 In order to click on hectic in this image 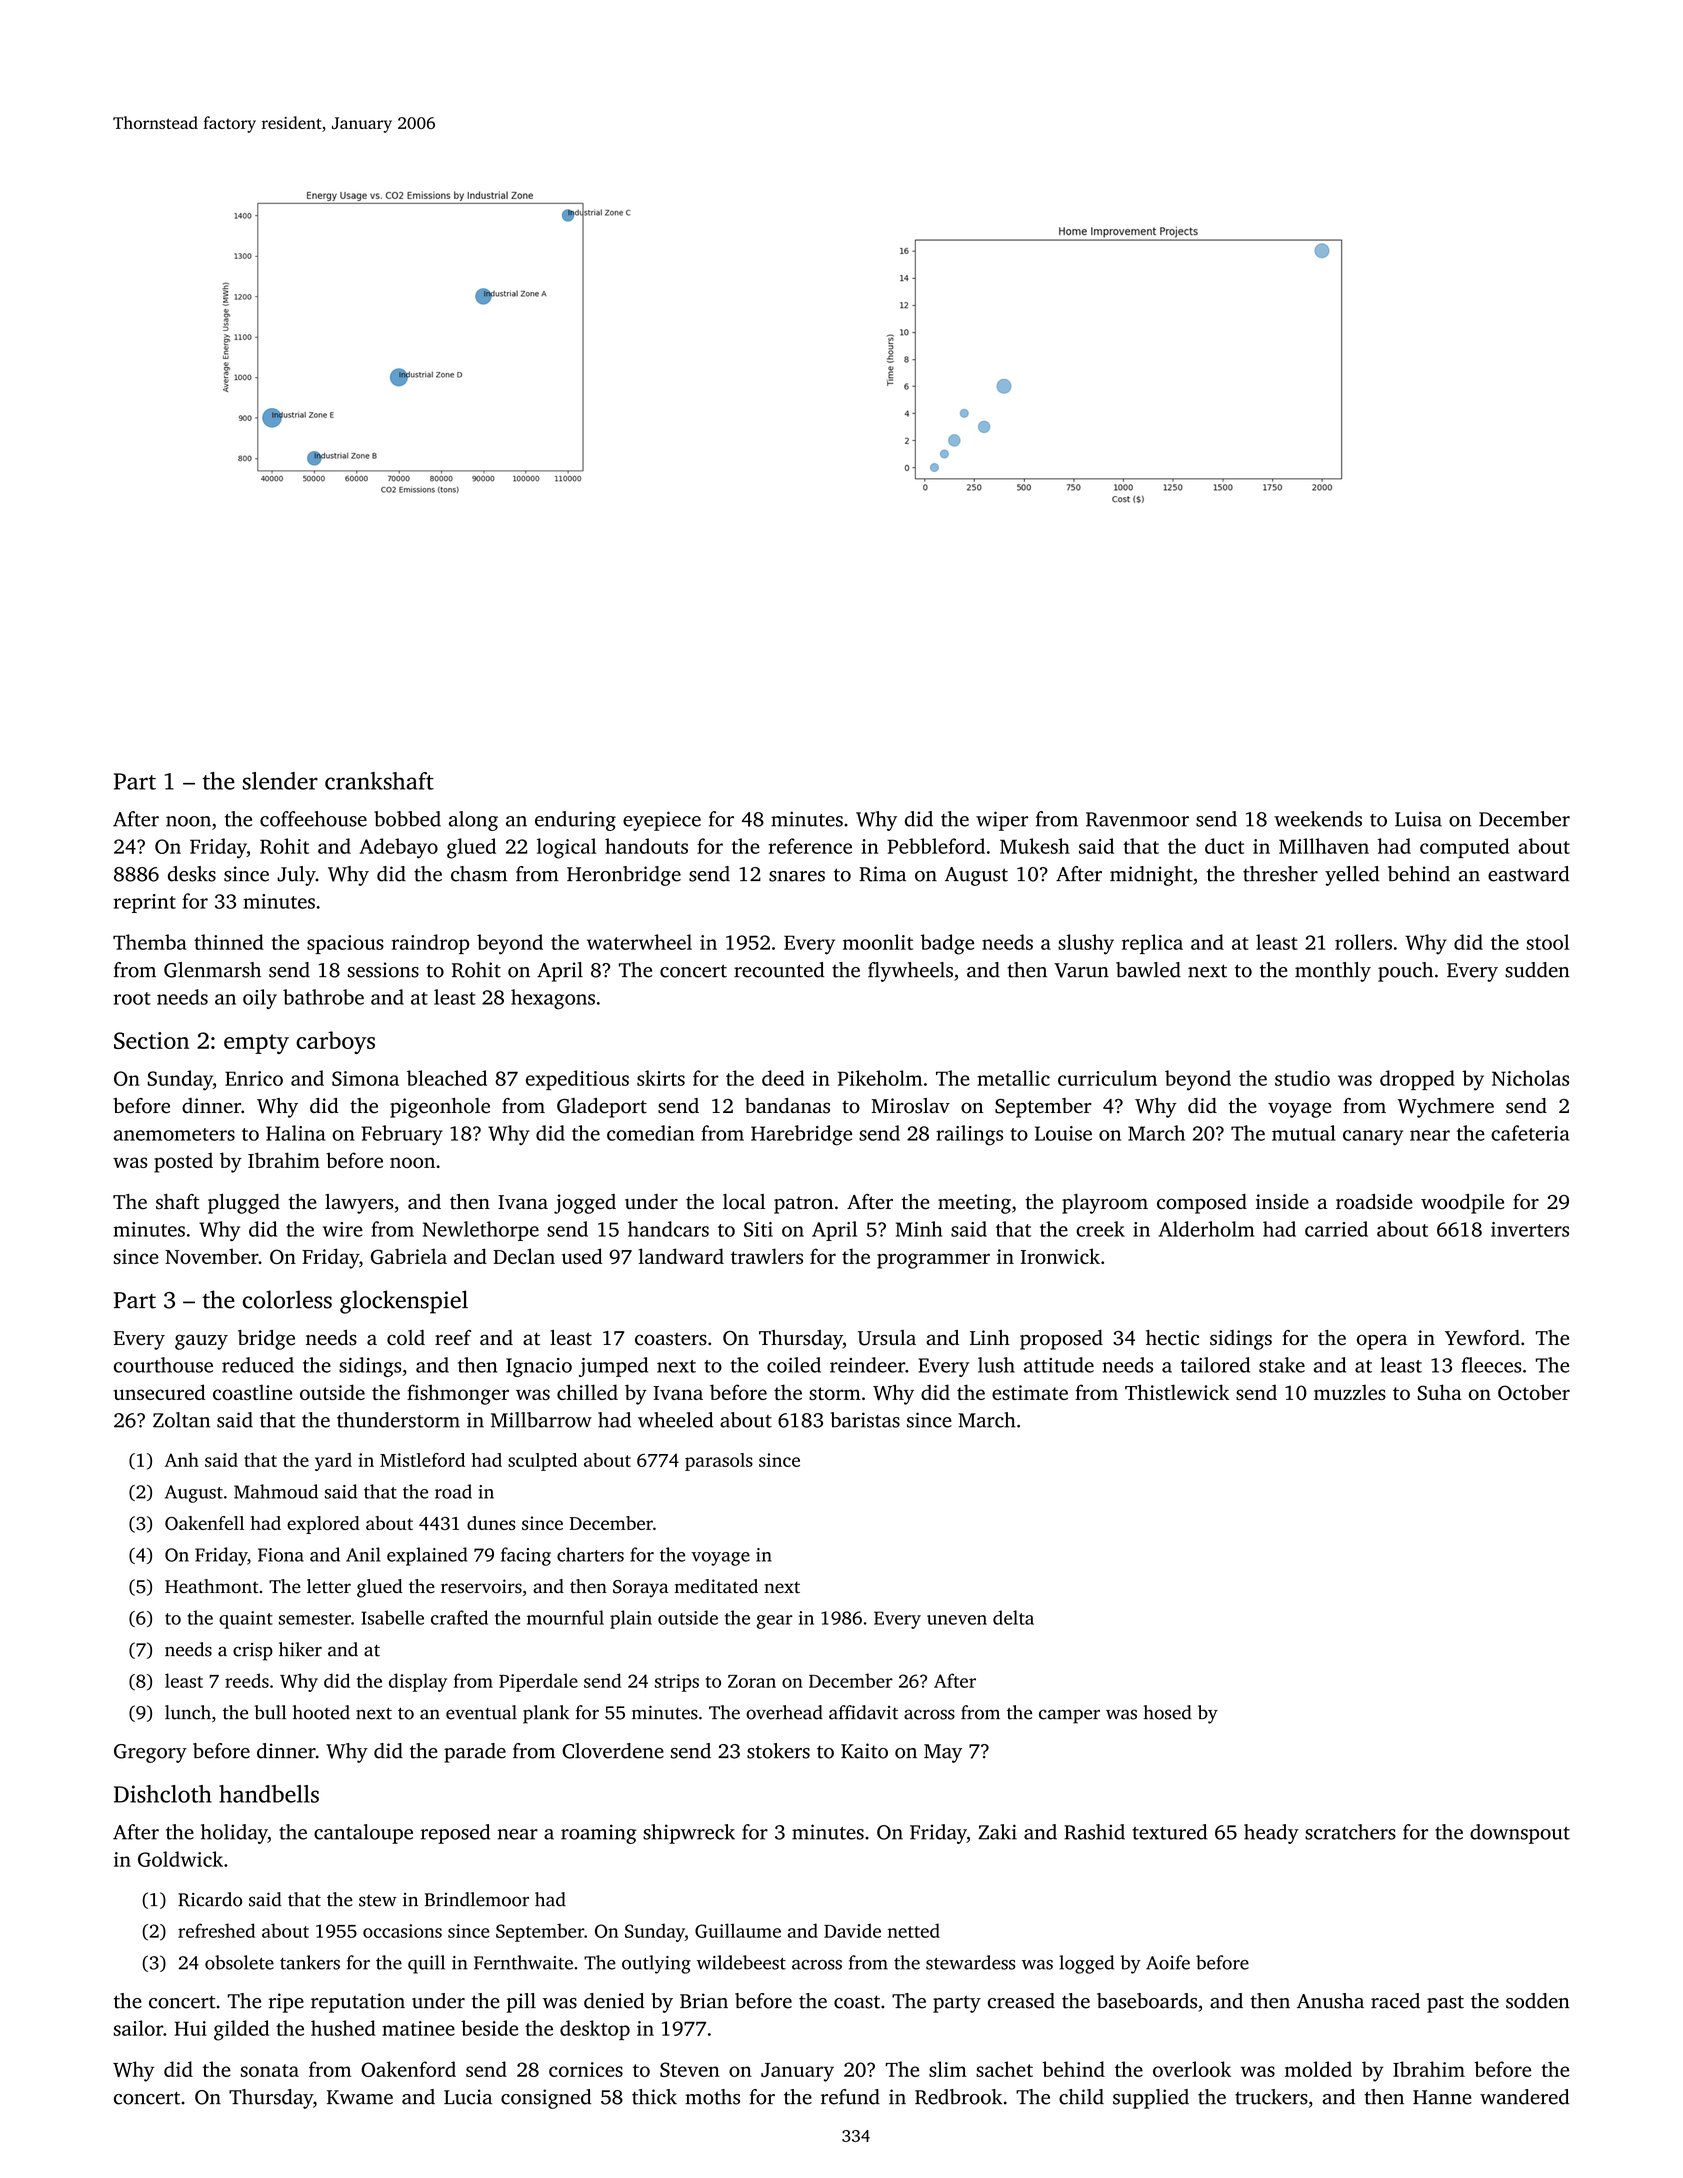, I will do `click(1172, 1338)`.
